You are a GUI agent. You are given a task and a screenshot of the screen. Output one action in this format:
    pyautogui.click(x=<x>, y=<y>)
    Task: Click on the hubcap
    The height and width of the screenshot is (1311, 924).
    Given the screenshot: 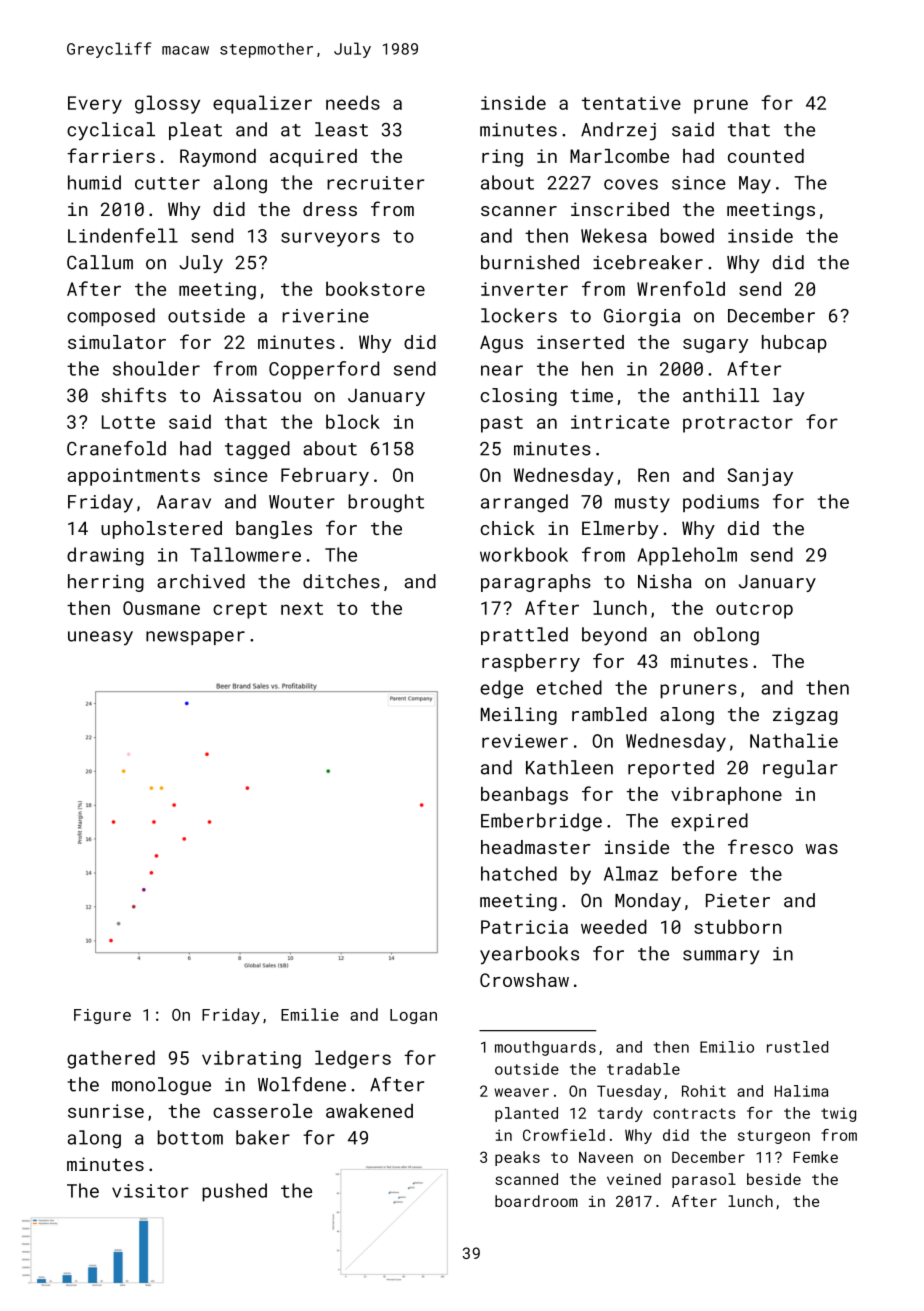 What is the action you would take?
    pyautogui.click(x=794, y=344)
